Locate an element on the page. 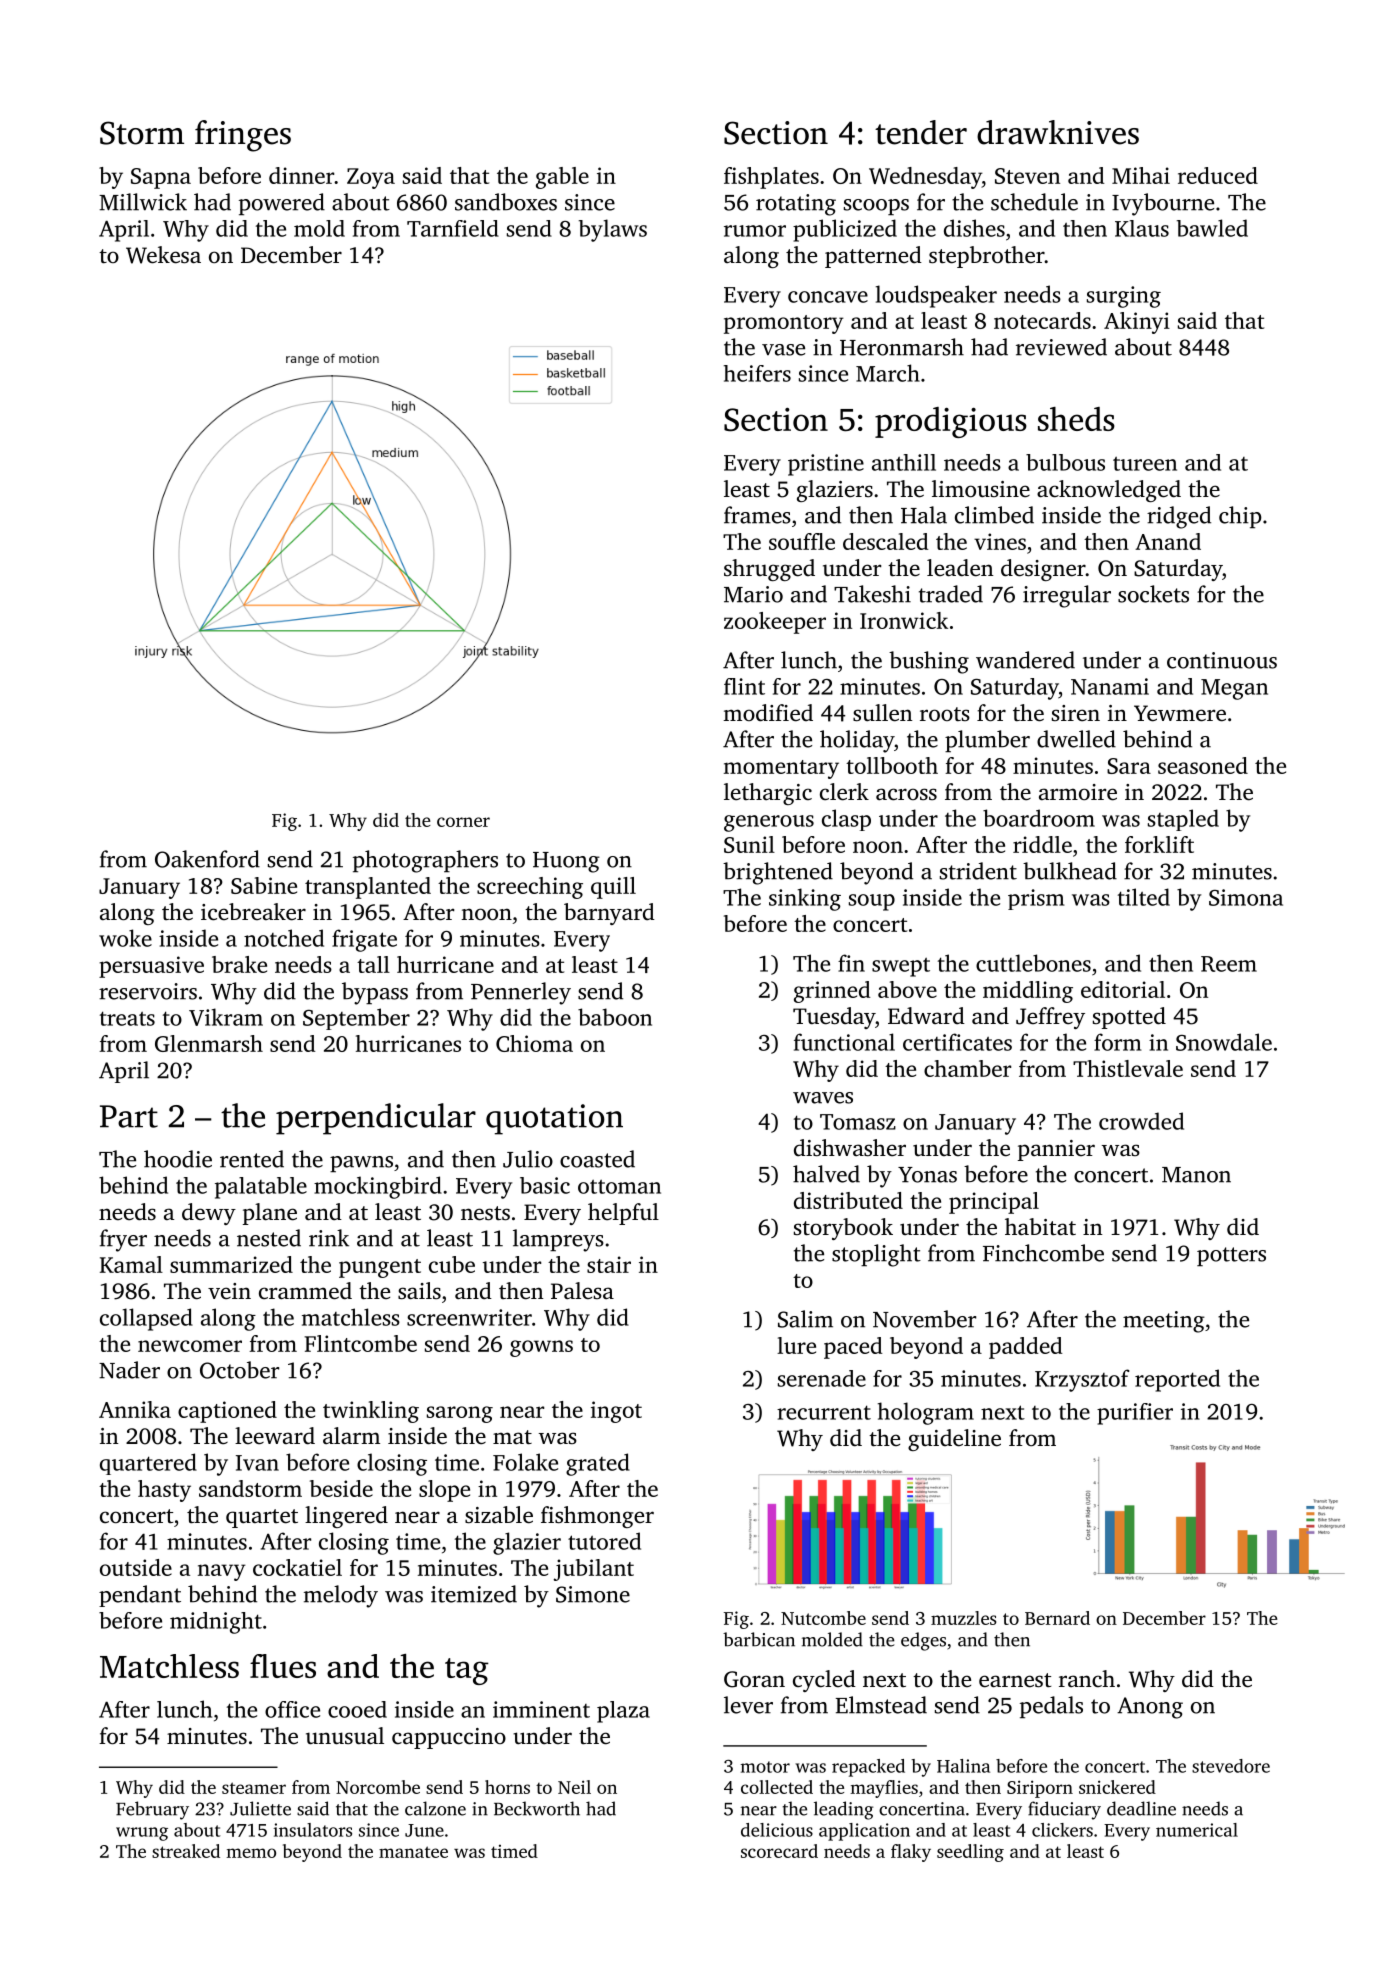 The width and height of the page is (1386, 1969). fringes is located at coordinates (243, 136).
